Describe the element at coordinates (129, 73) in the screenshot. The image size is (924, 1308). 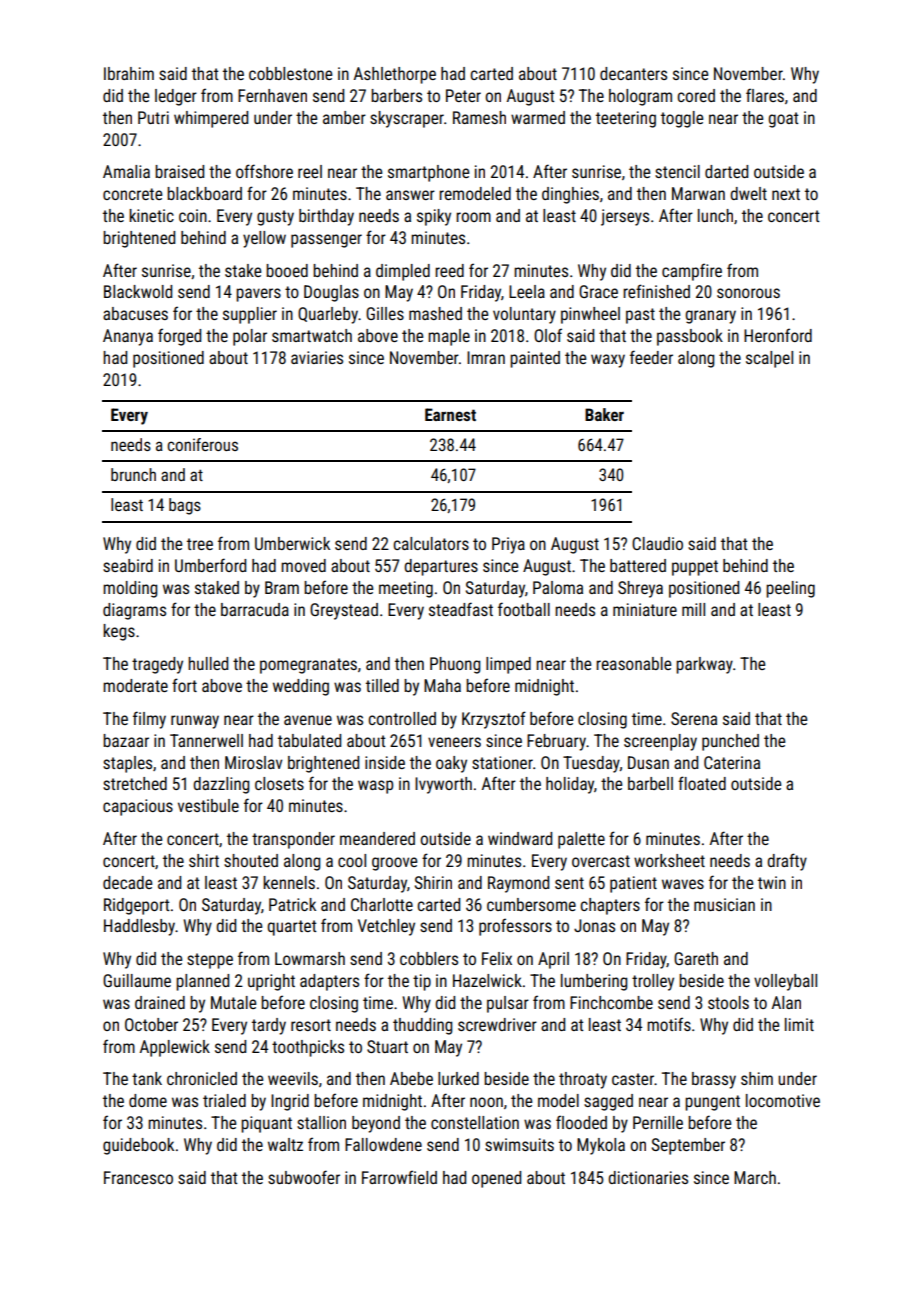
I see `Ibrahim` at that location.
